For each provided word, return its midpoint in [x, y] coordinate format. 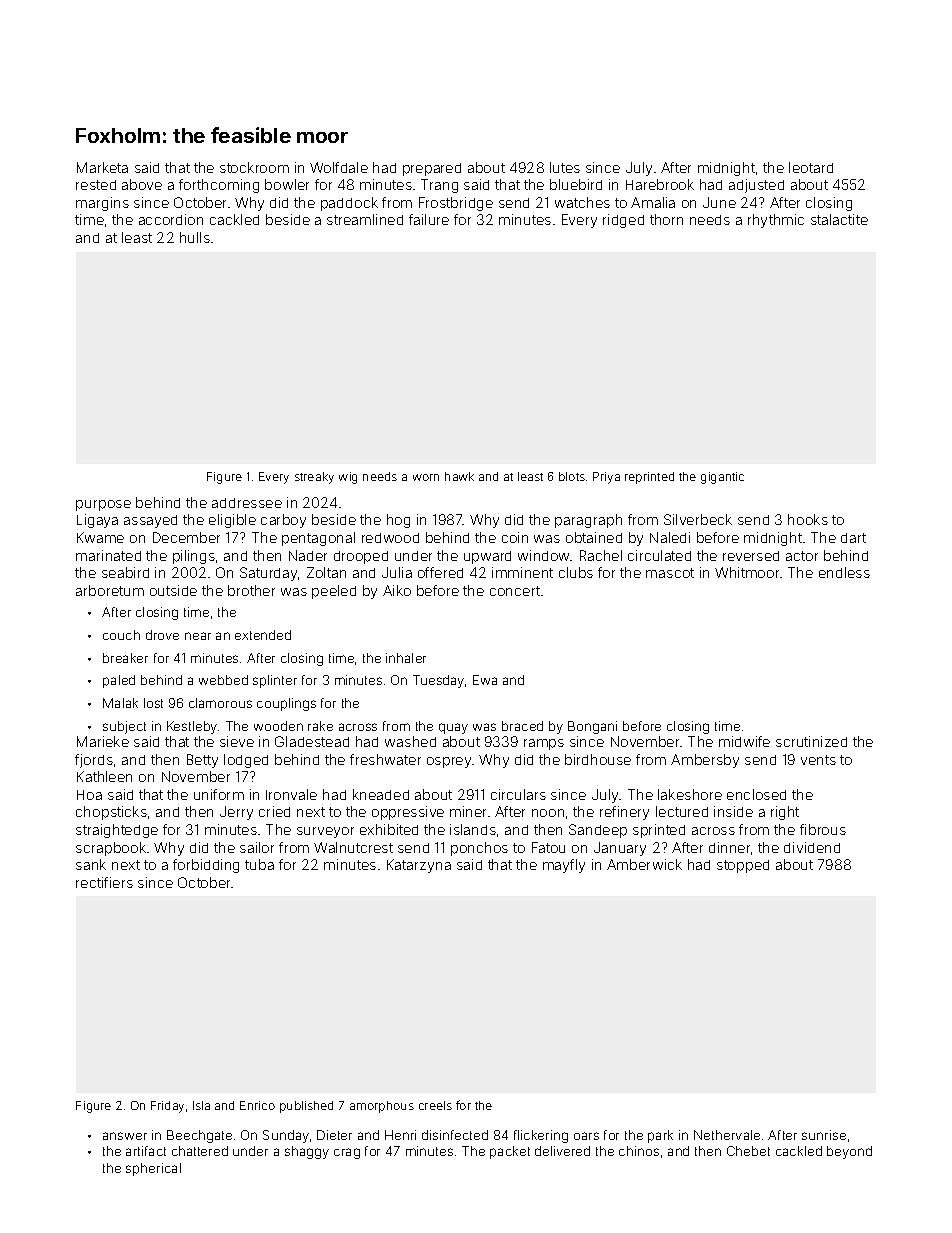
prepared [432, 169]
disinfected [455, 1135]
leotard [811, 167]
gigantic [722, 478]
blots [572, 476]
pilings [194, 557]
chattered [200, 1151]
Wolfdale [339, 167]
